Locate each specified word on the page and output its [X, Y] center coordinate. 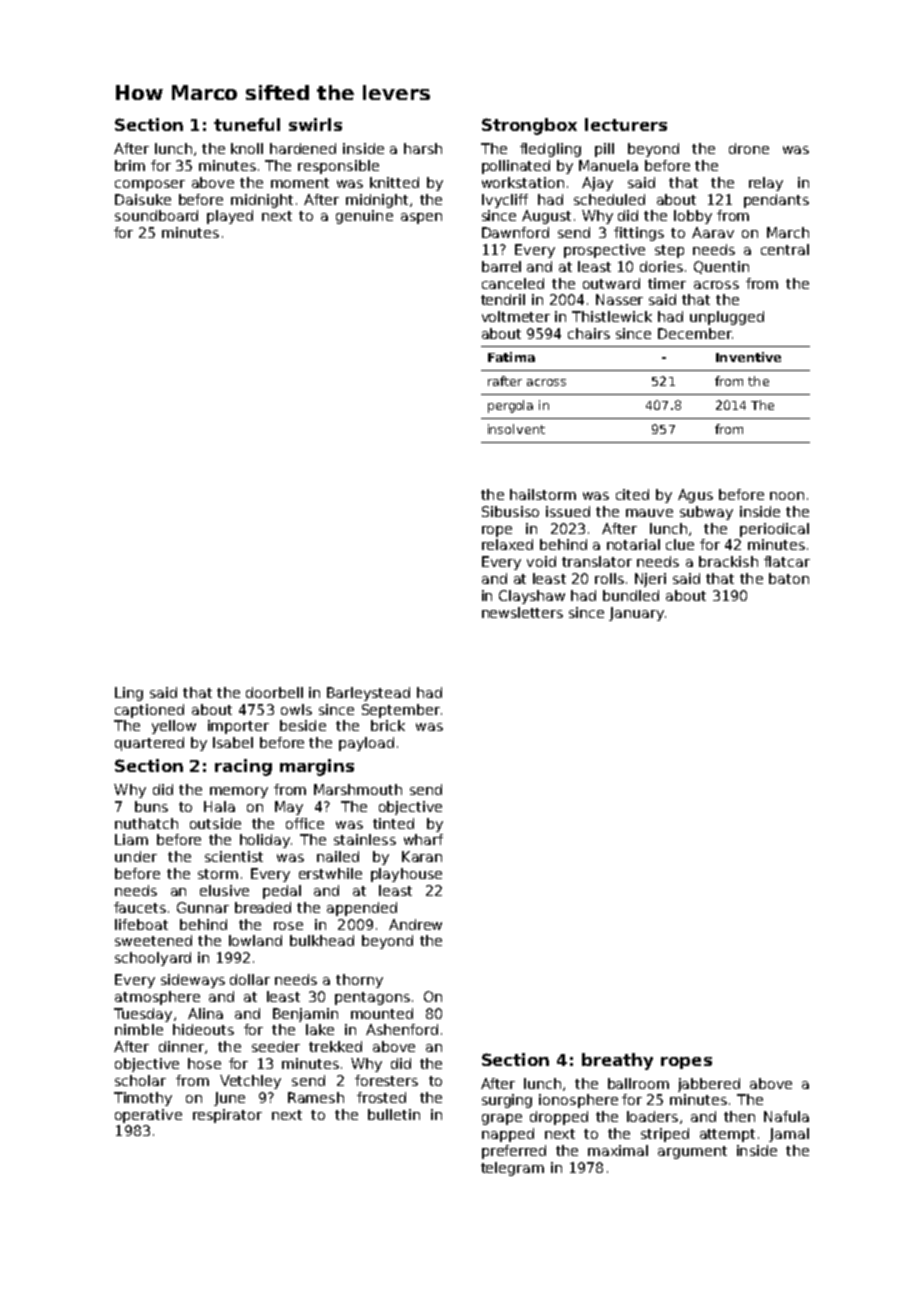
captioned [149, 711]
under [136, 856]
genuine [364, 217]
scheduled [609, 199]
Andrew [415, 924]
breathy [617, 1061]
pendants [776, 201]
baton [789, 578]
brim [130, 165]
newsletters [522, 612]
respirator [227, 1116]
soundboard [156, 215]
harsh [423, 148]
